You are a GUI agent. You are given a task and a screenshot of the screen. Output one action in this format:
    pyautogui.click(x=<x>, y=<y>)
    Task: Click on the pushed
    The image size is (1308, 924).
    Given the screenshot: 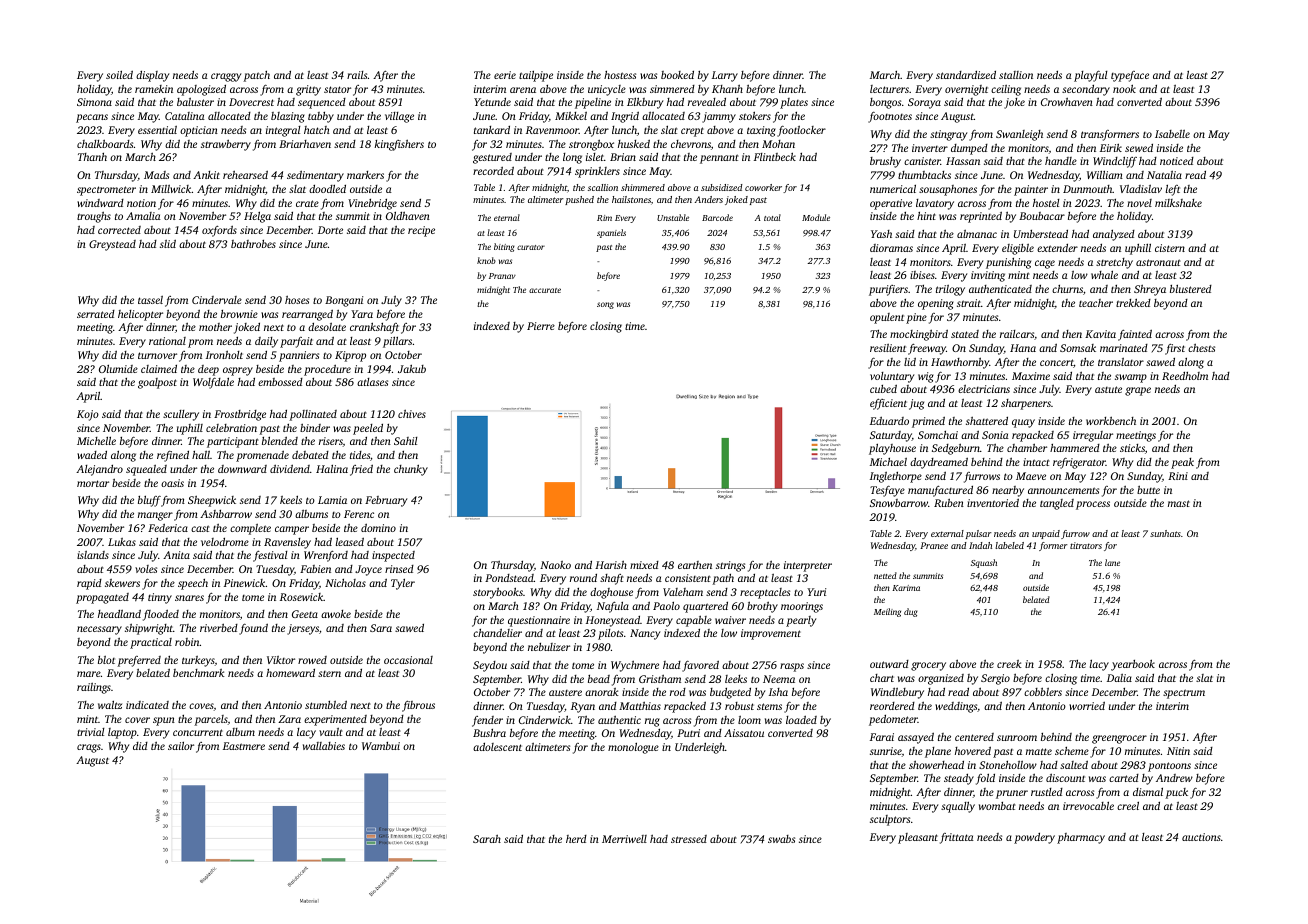 What is the action you would take?
    pyautogui.click(x=579, y=200)
